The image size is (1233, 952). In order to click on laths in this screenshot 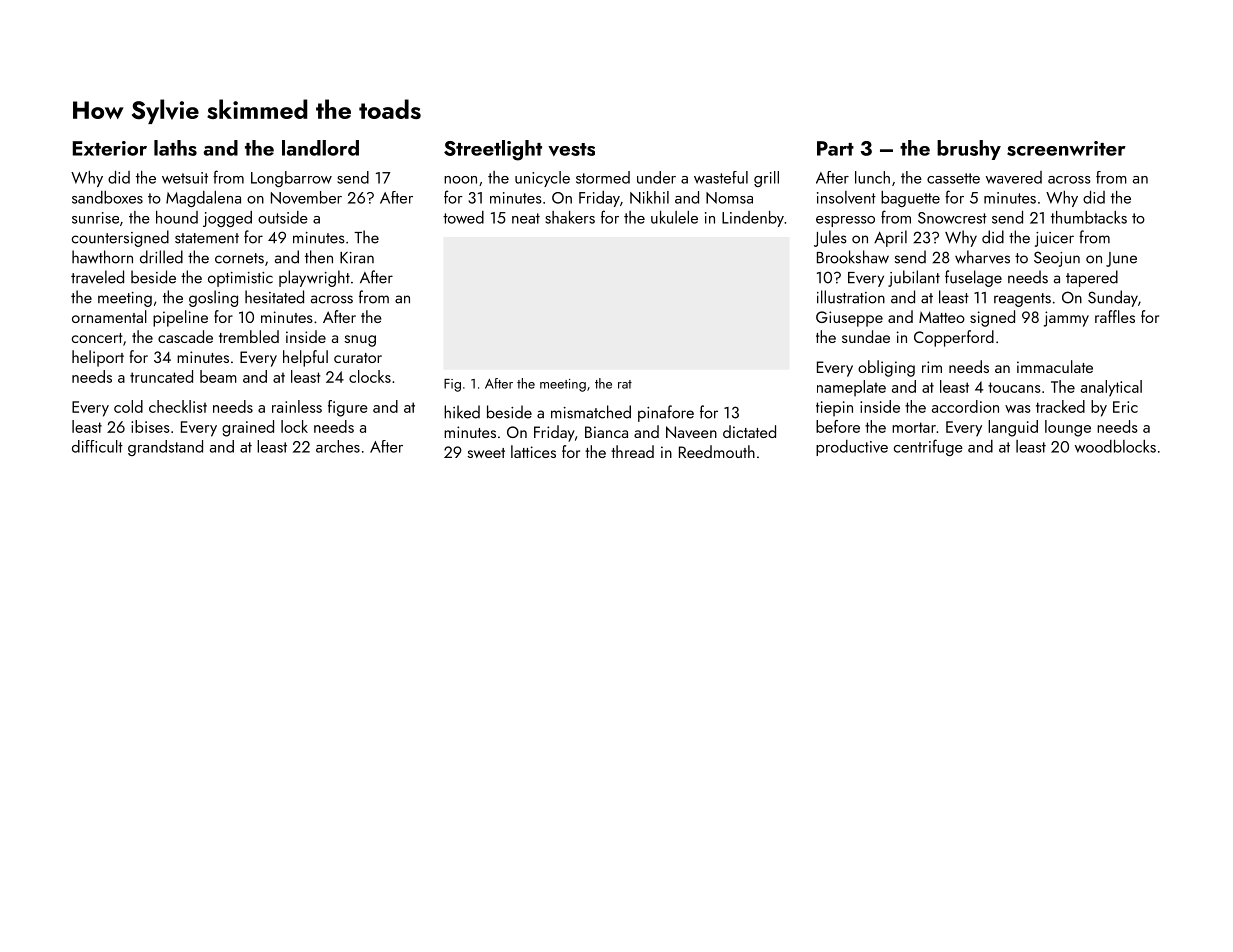, I will do `click(175, 148)`.
